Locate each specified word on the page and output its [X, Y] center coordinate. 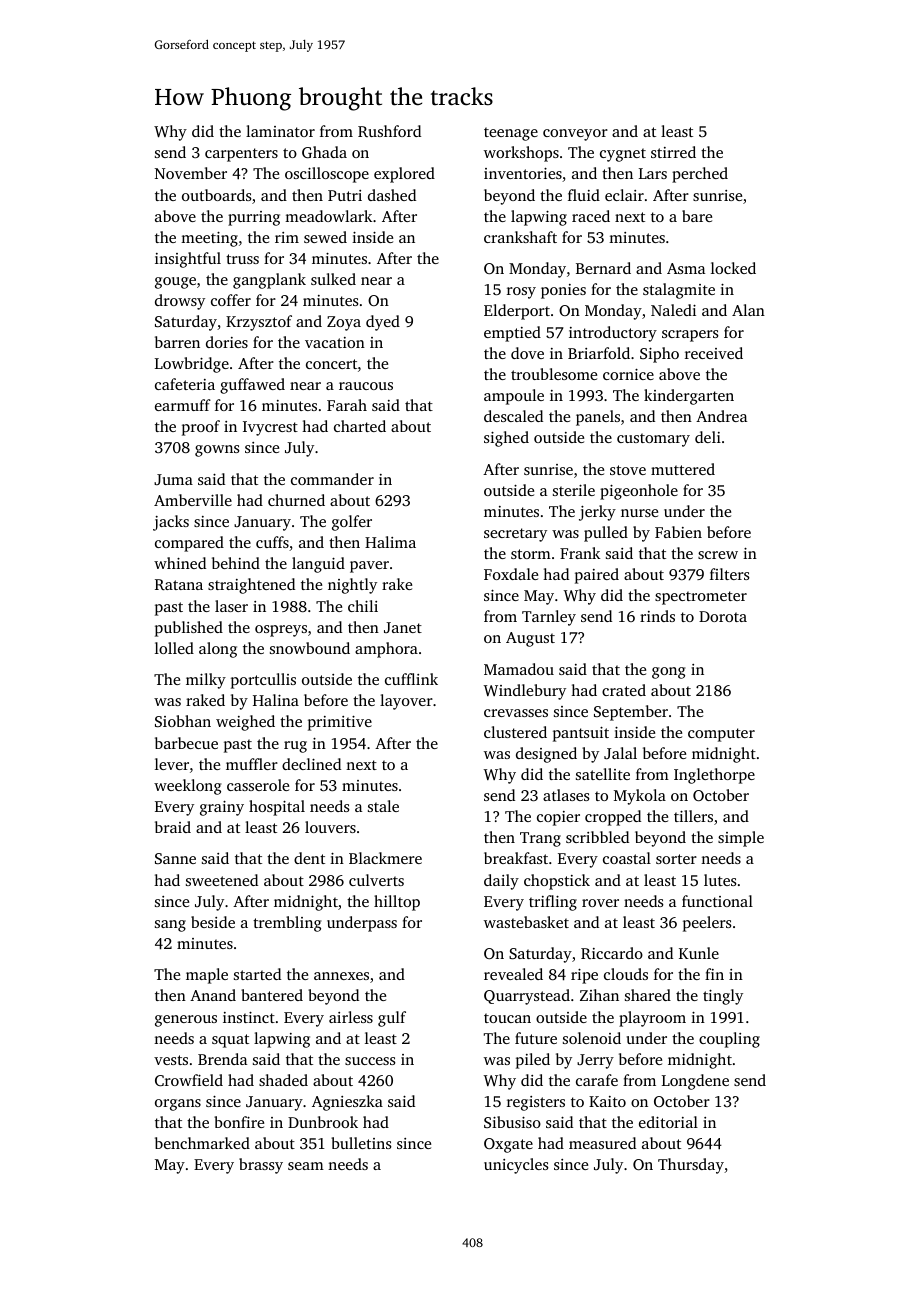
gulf [392, 1019]
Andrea [721, 416]
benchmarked [202, 1143]
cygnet [623, 155]
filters [730, 574]
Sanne [175, 858]
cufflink [411, 679]
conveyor [575, 135]
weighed [245, 723]
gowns [217, 451]
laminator [280, 131]
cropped [613, 818]
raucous [366, 386]
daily [501, 882]
